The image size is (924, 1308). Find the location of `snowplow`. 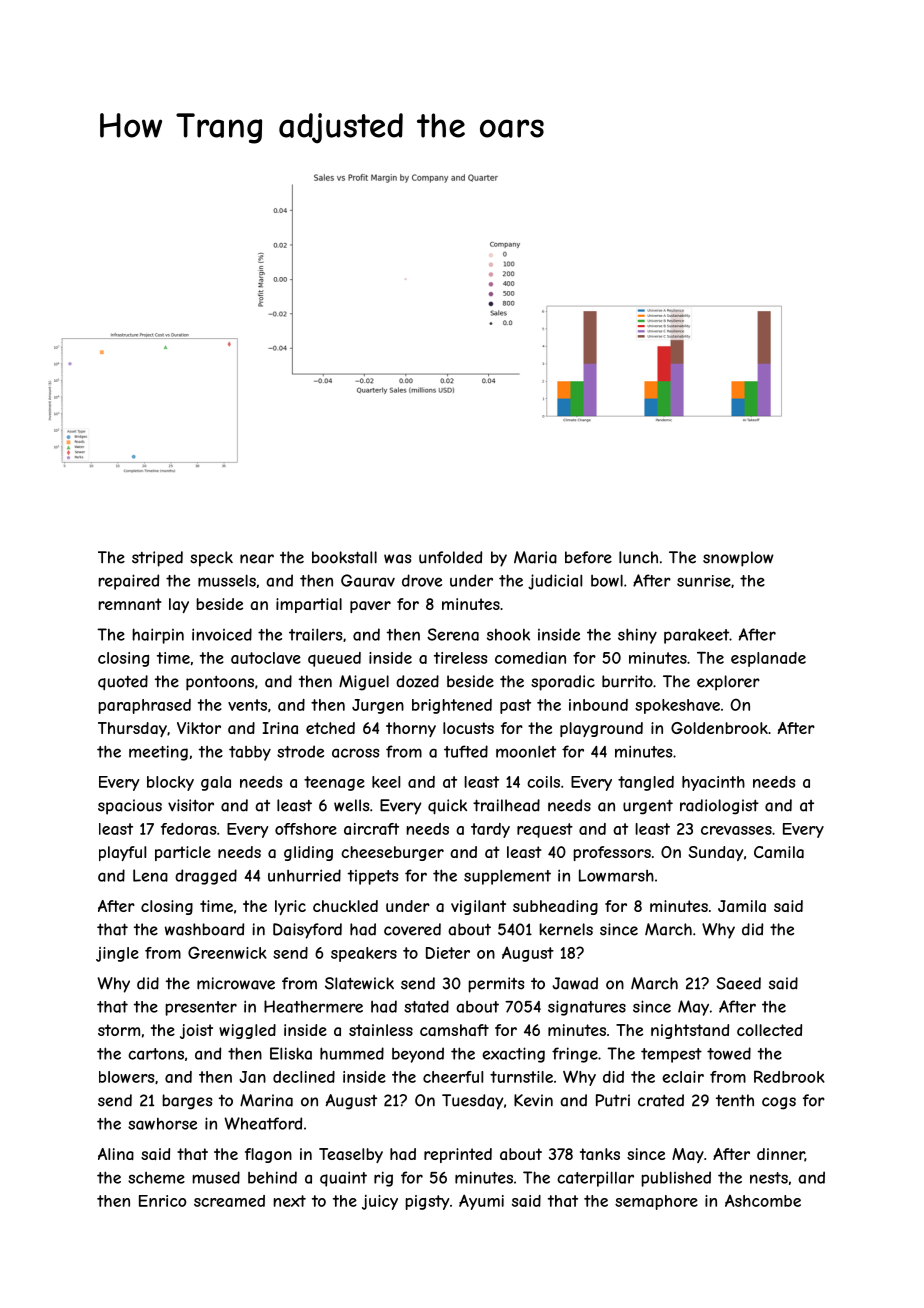

snowplow is located at coordinates (738, 559).
